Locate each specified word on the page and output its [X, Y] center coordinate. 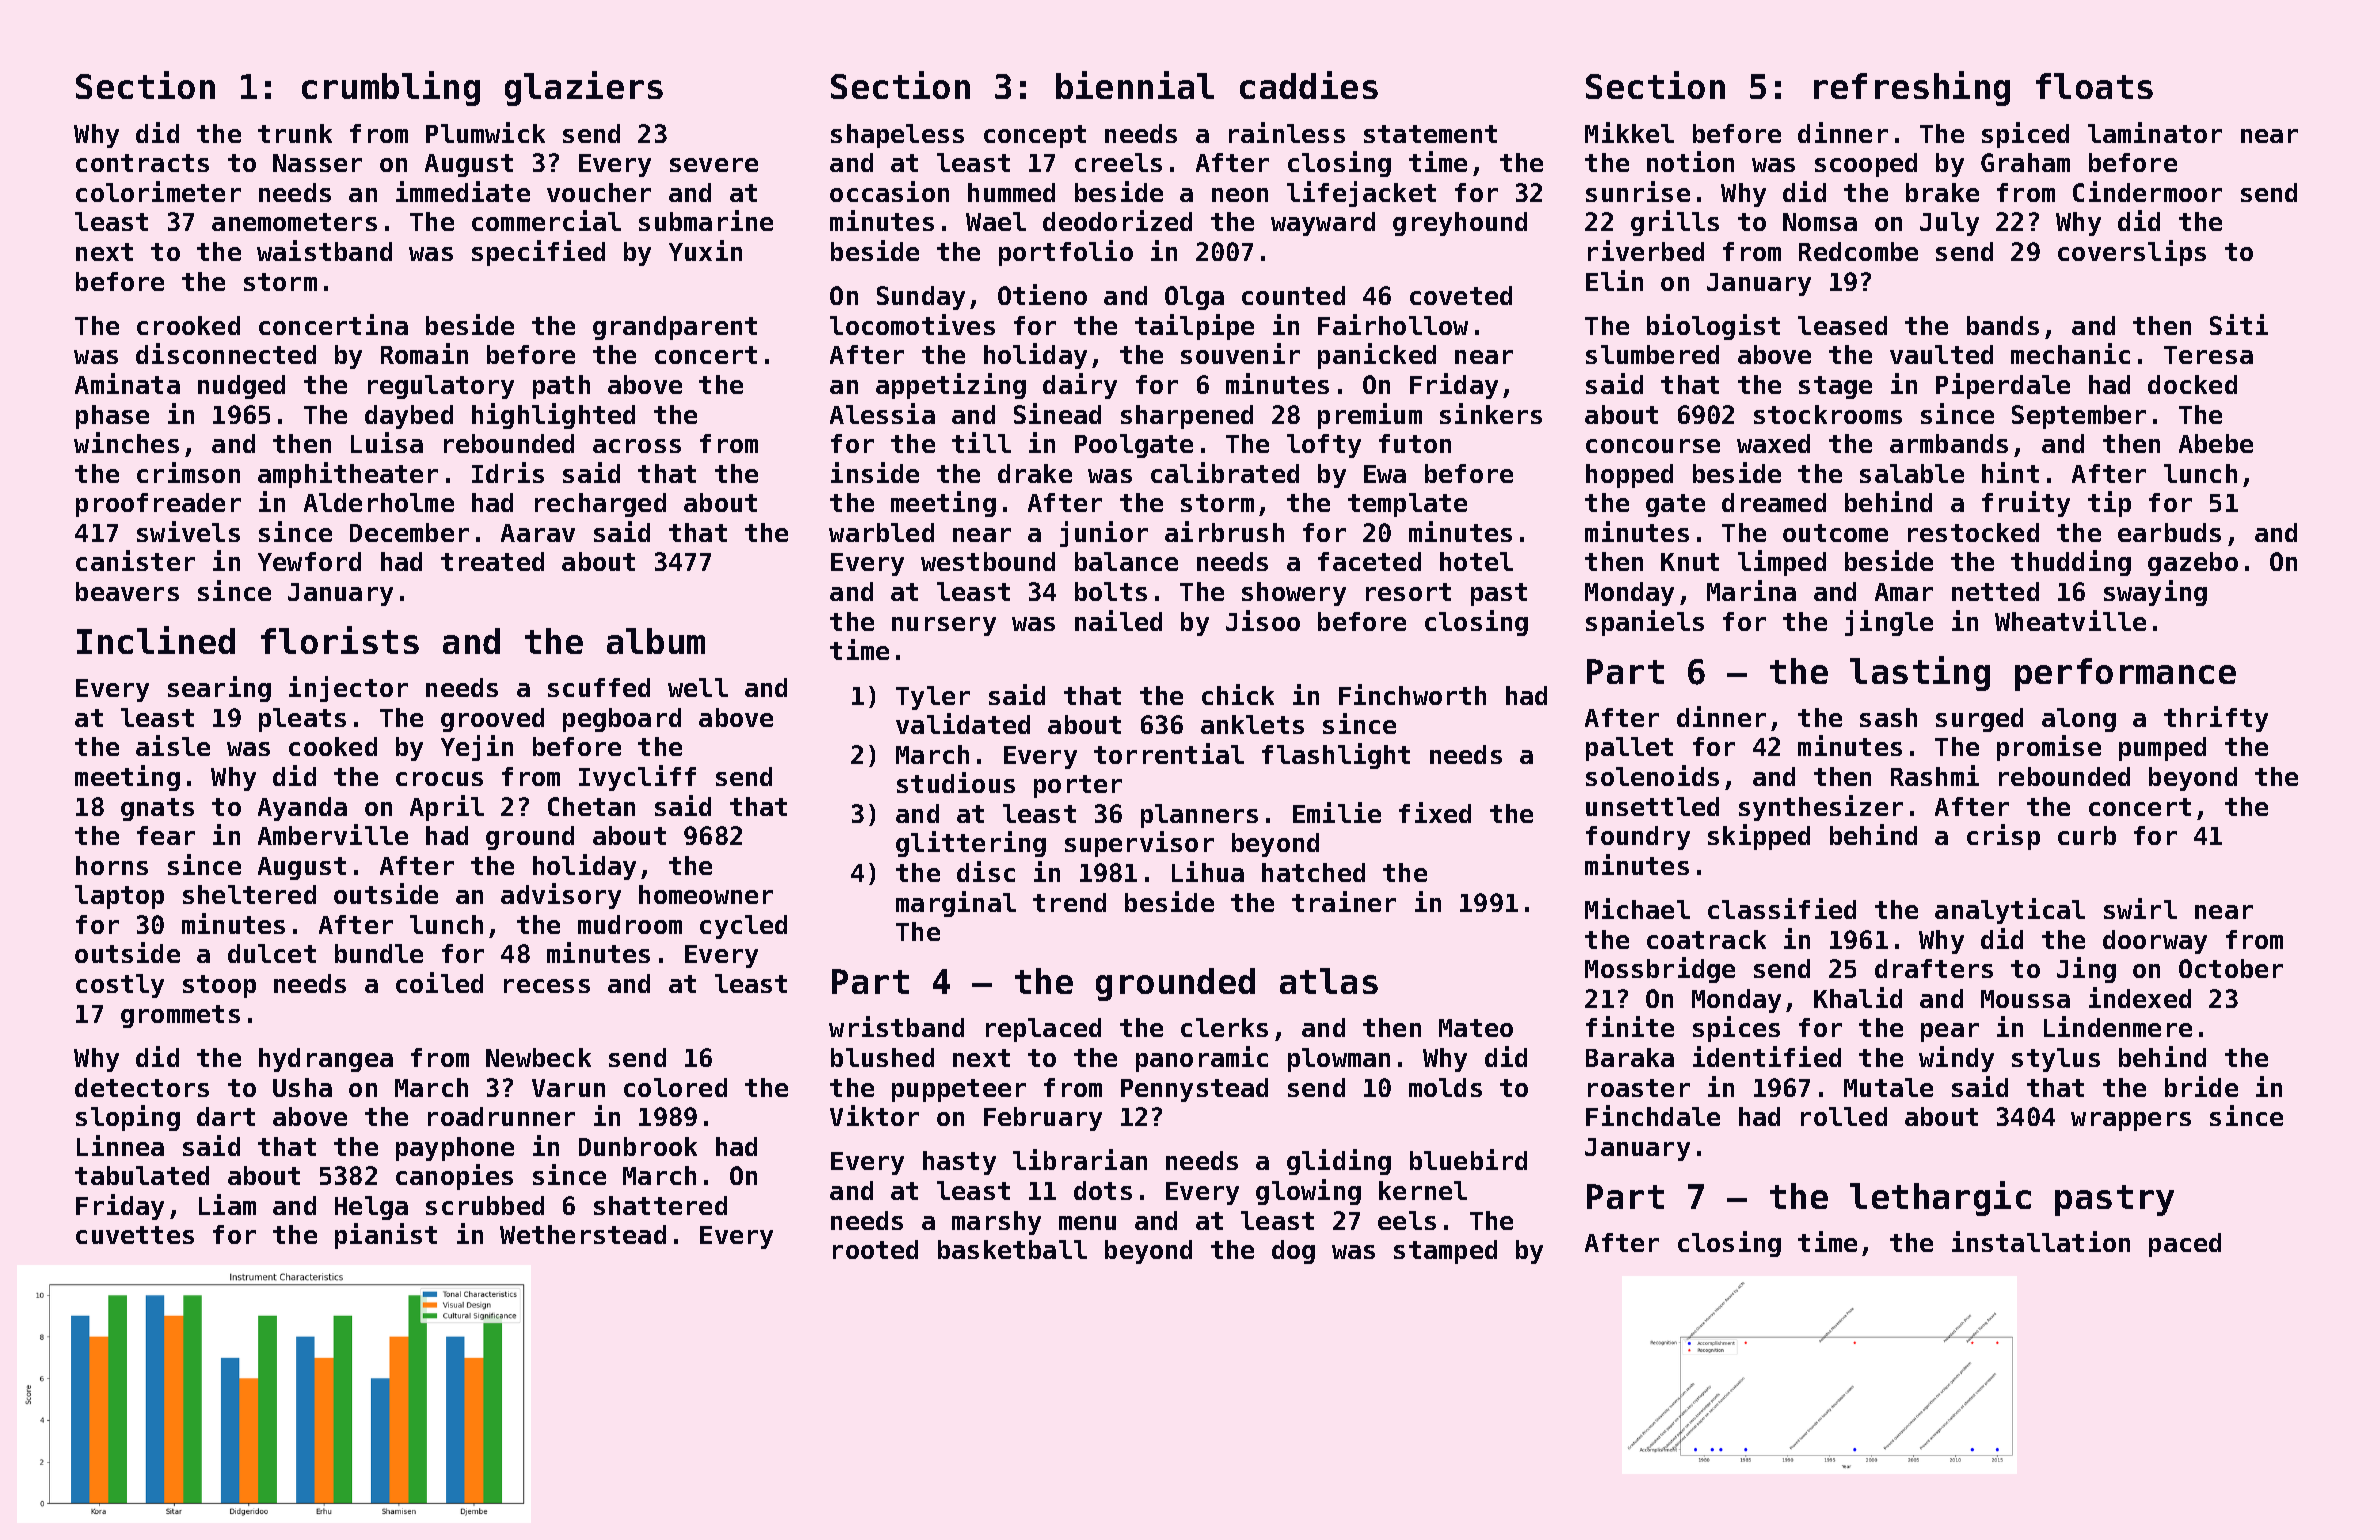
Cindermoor [2147, 191]
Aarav [538, 533]
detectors [142, 1087]
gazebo [2193, 564]
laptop [119, 897]
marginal [956, 904]
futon [1415, 443]
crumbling [391, 88]
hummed [1011, 192]
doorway [2155, 942]
